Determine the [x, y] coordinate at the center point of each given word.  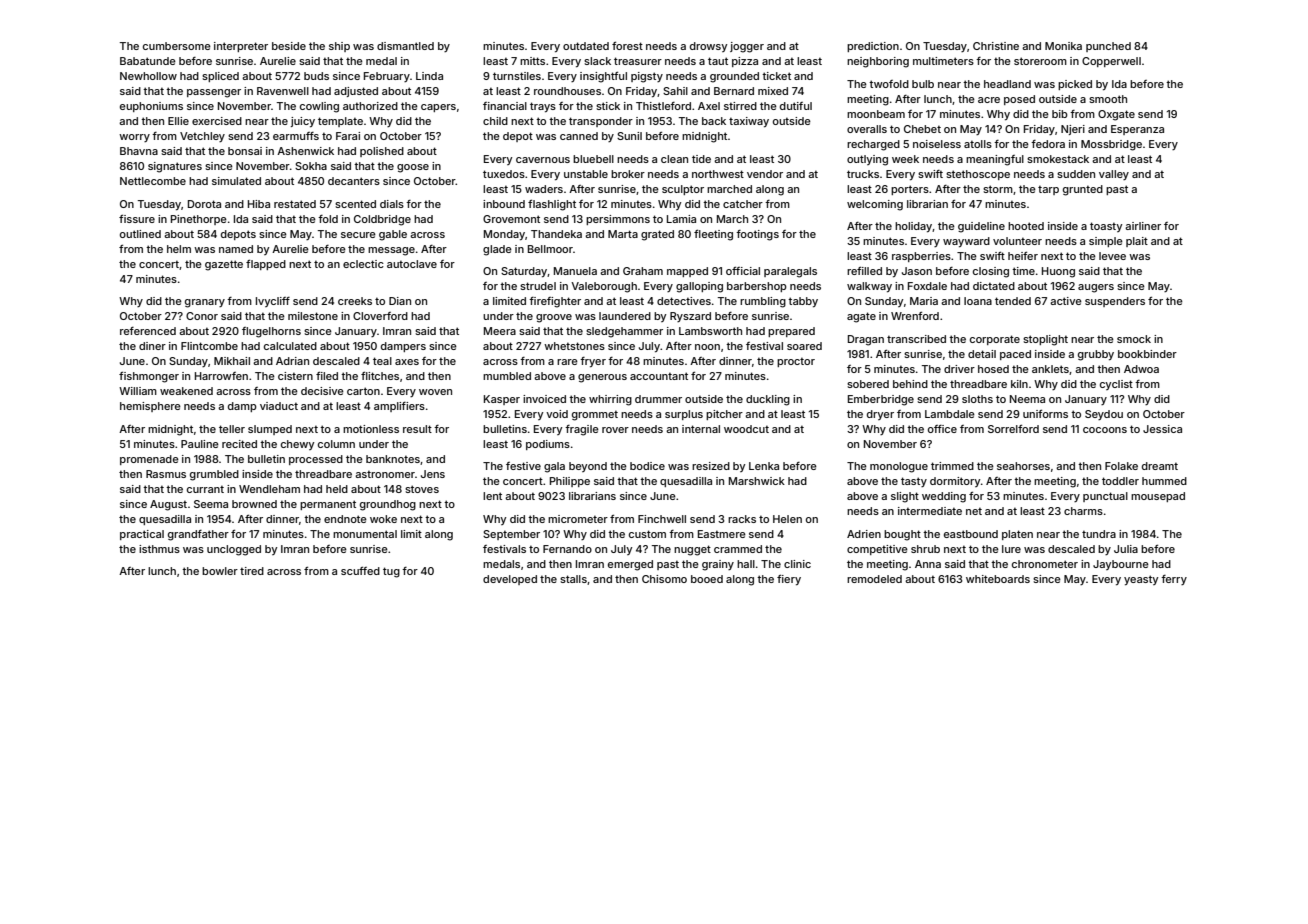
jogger [747, 47]
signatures [175, 167]
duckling [768, 400]
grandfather [198, 535]
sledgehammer [624, 332]
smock [1134, 339]
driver [959, 369]
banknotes [393, 459]
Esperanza [1137, 130]
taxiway [749, 122]
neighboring [878, 62]
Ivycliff [273, 302]
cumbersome [177, 46]
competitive [877, 550]
